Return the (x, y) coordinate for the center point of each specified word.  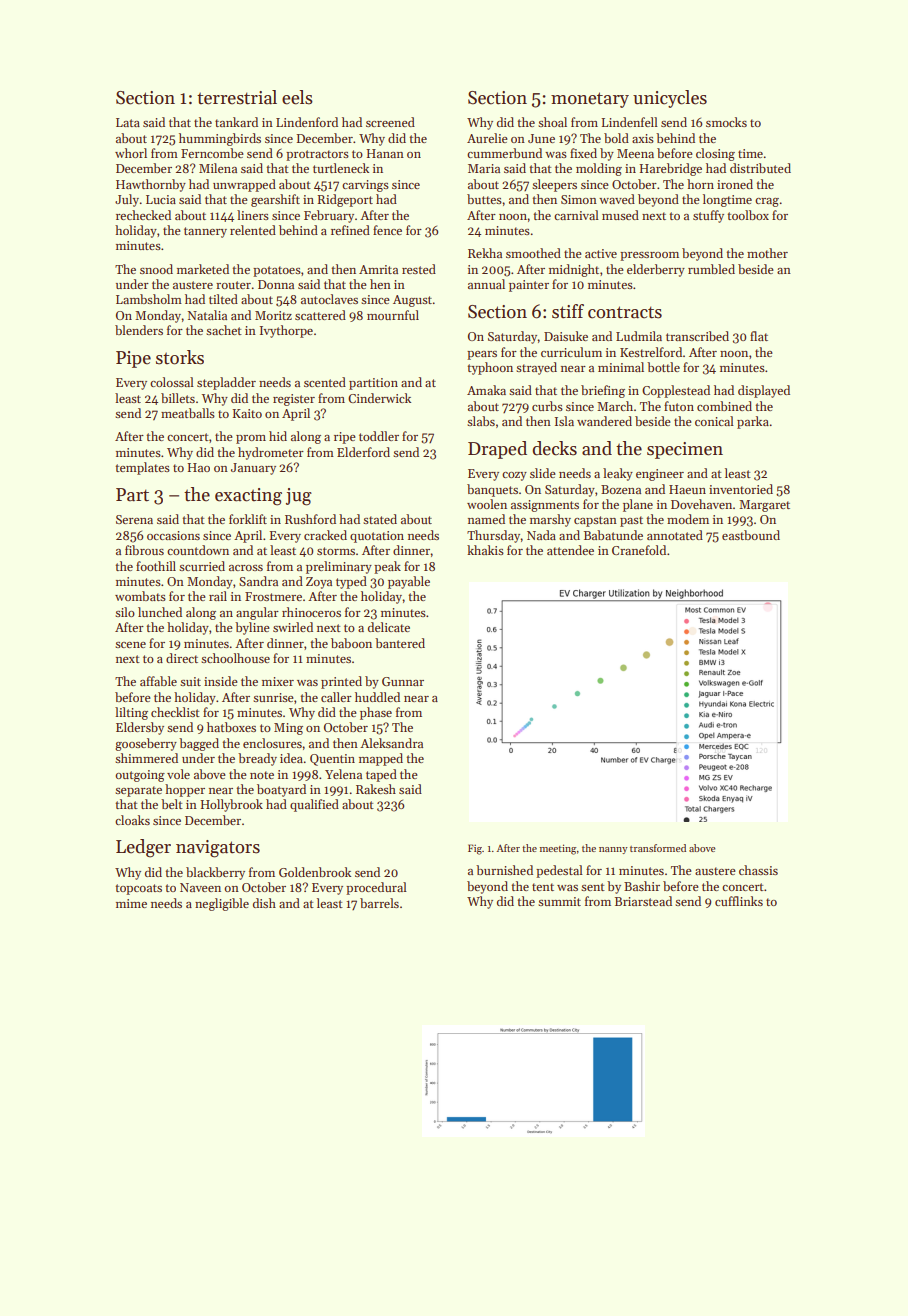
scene (130, 645)
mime (131, 903)
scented (325, 382)
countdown (198, 550)
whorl (131, 153)
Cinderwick (379, 398)
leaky (618, 474)
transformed (658, 848)
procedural (376, 888)
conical (714, 421)
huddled (377, 697)
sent (593, 887)
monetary (590, 100)
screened (390, 122)
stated (380, 519)
